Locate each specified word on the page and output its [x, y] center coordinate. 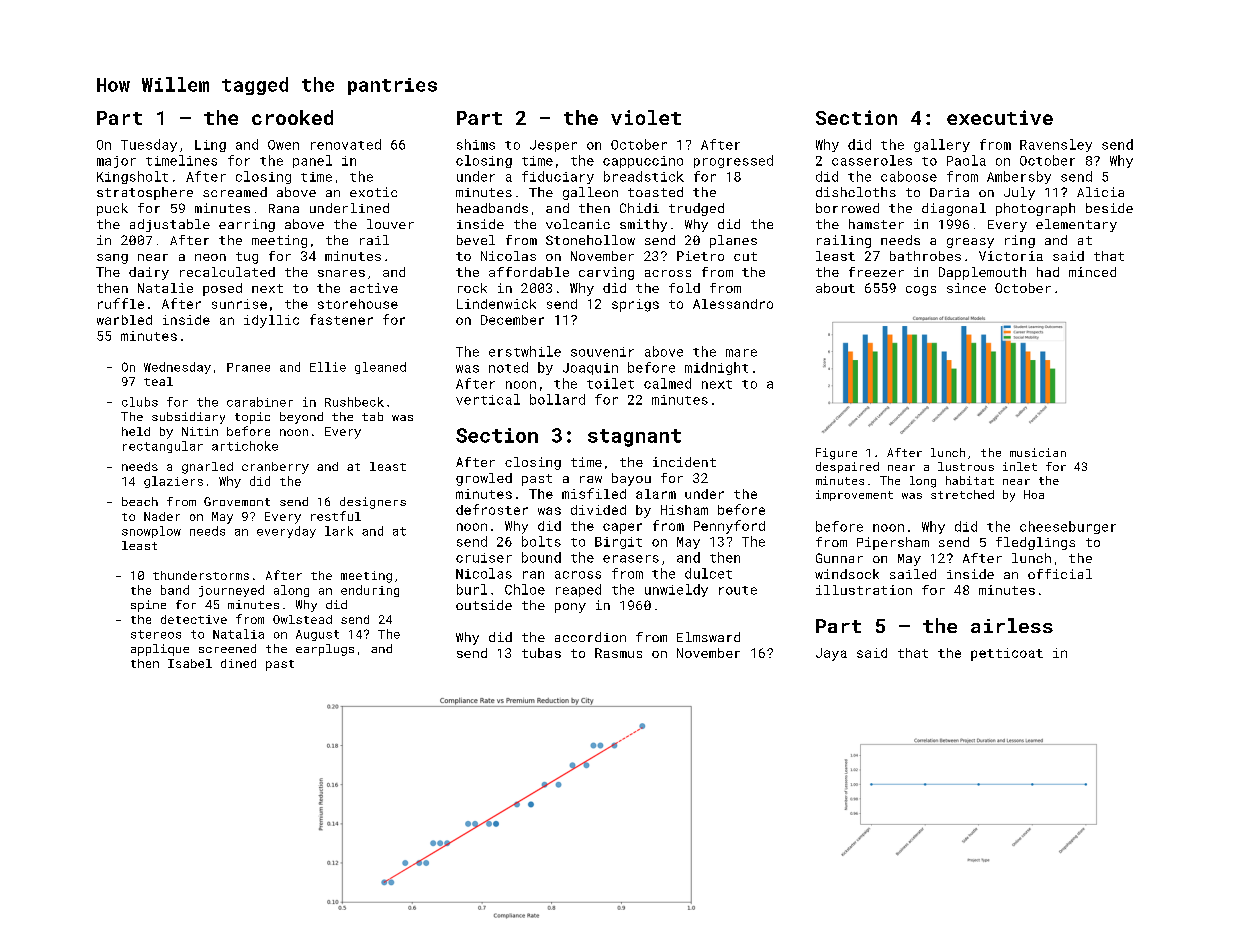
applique [160, 650]
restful [336, 516]
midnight [716, 368]
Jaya [831, 654]
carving [606, 273]
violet [646, 117]
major [116, 162]
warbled [124, 320]
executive [1000, 117]
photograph [1035, 209]
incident [684, 462]
